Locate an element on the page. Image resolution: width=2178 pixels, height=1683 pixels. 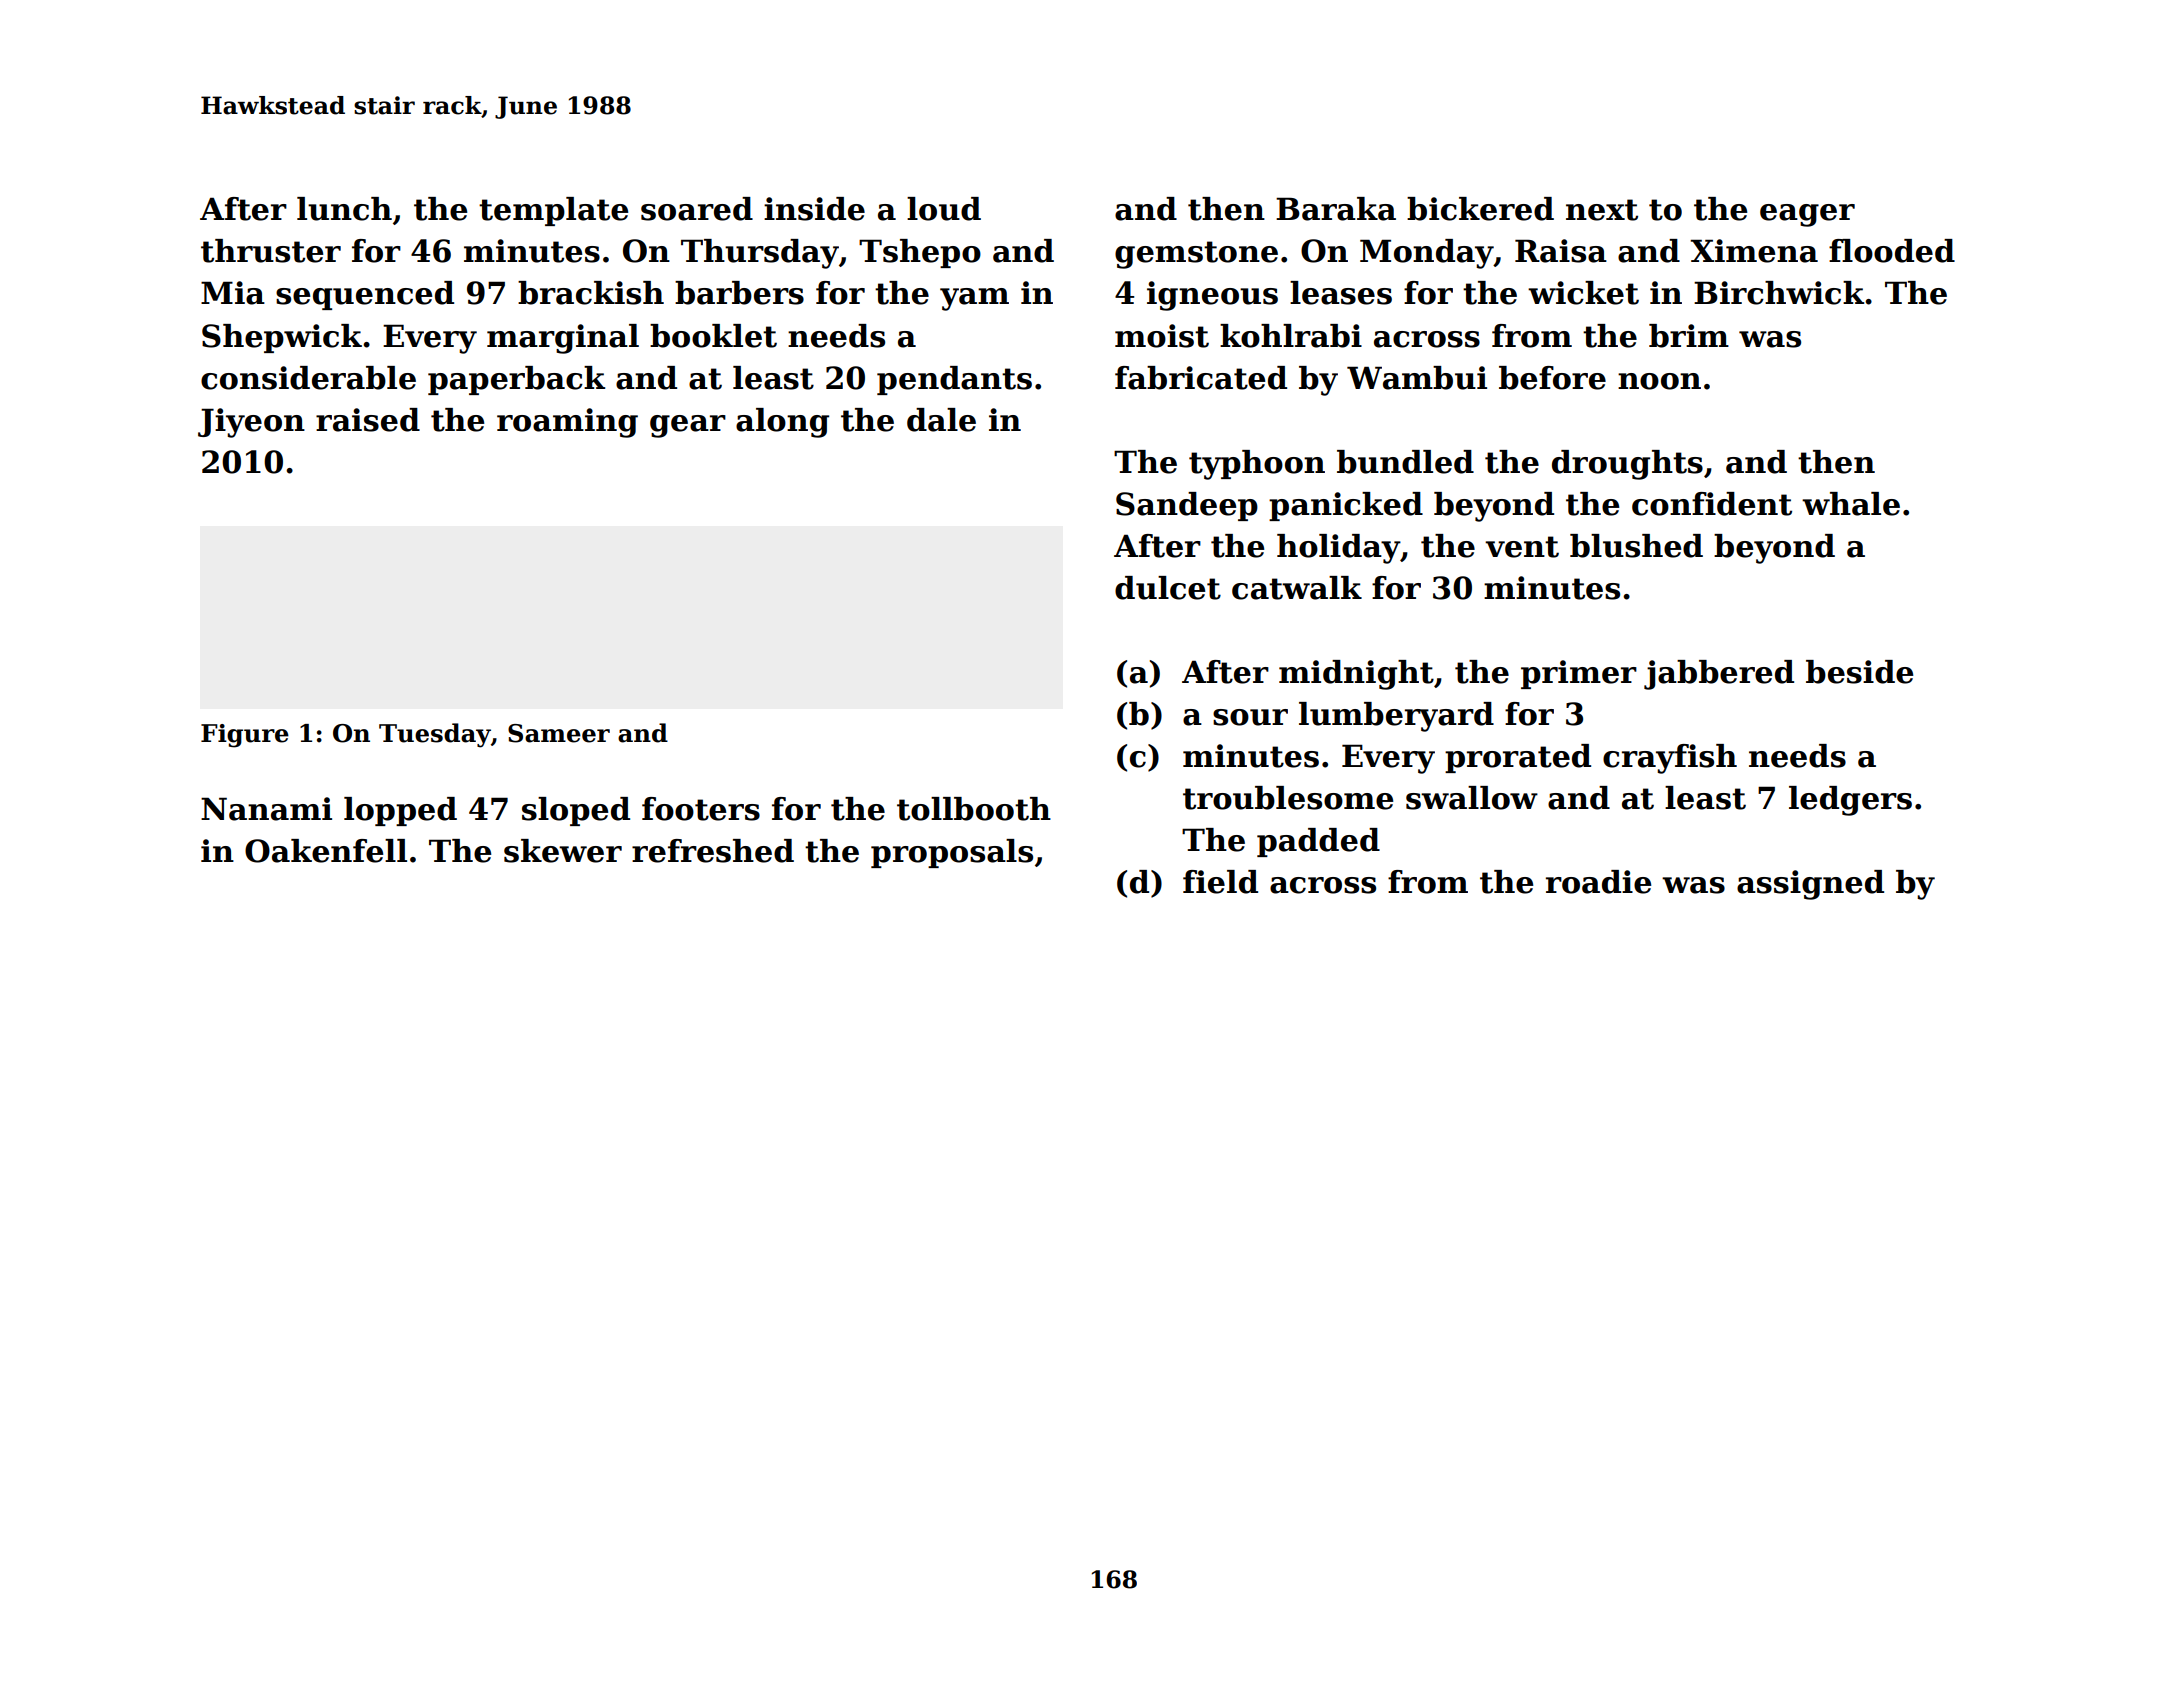
whale is located at coordinates (1851, 504).
